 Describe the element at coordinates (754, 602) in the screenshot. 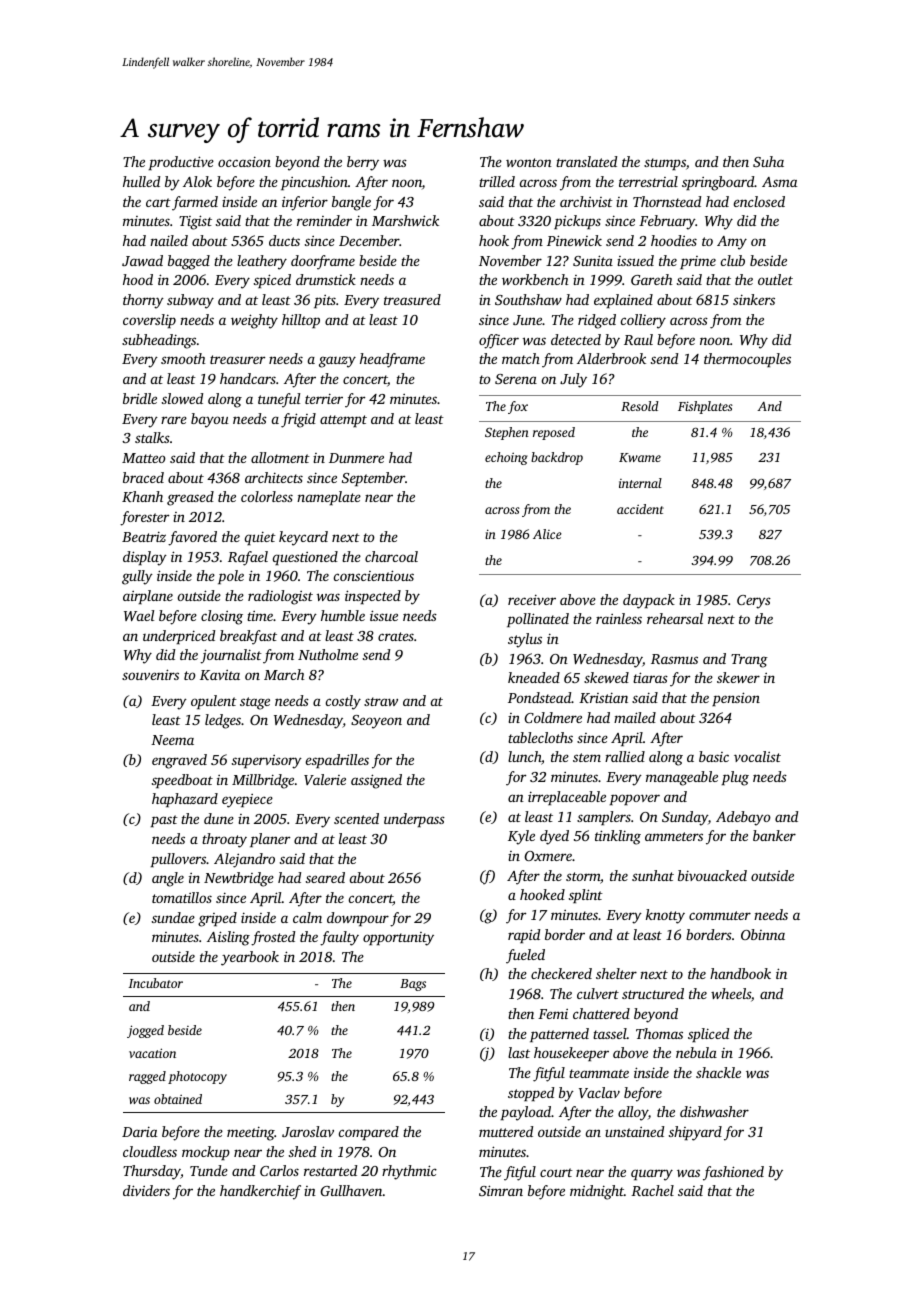

I see `Cerys` at that location.
